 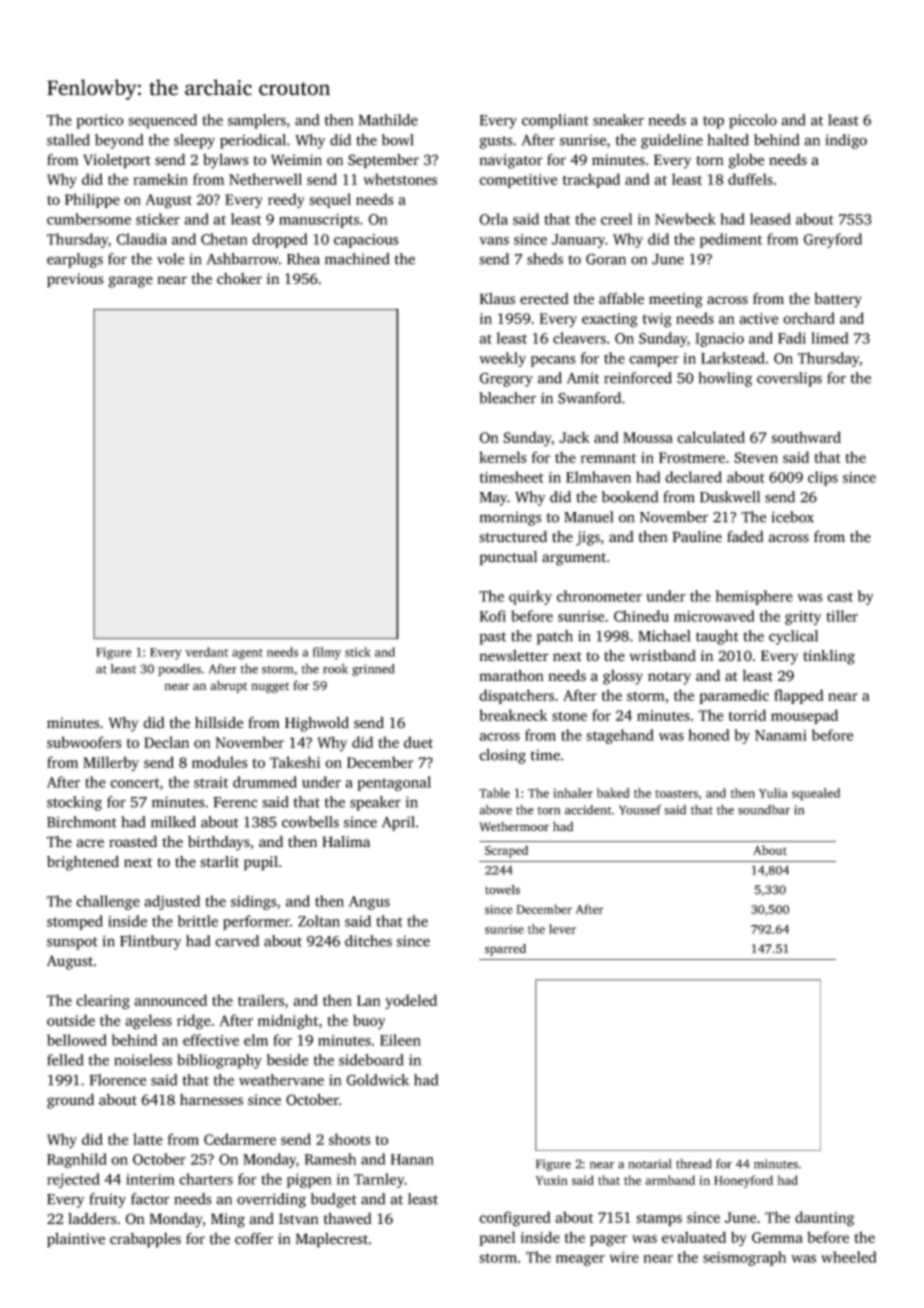 What do you see at coordinates (100, 121) in the document?
I see `portico` at bounding box center [100, 121].
